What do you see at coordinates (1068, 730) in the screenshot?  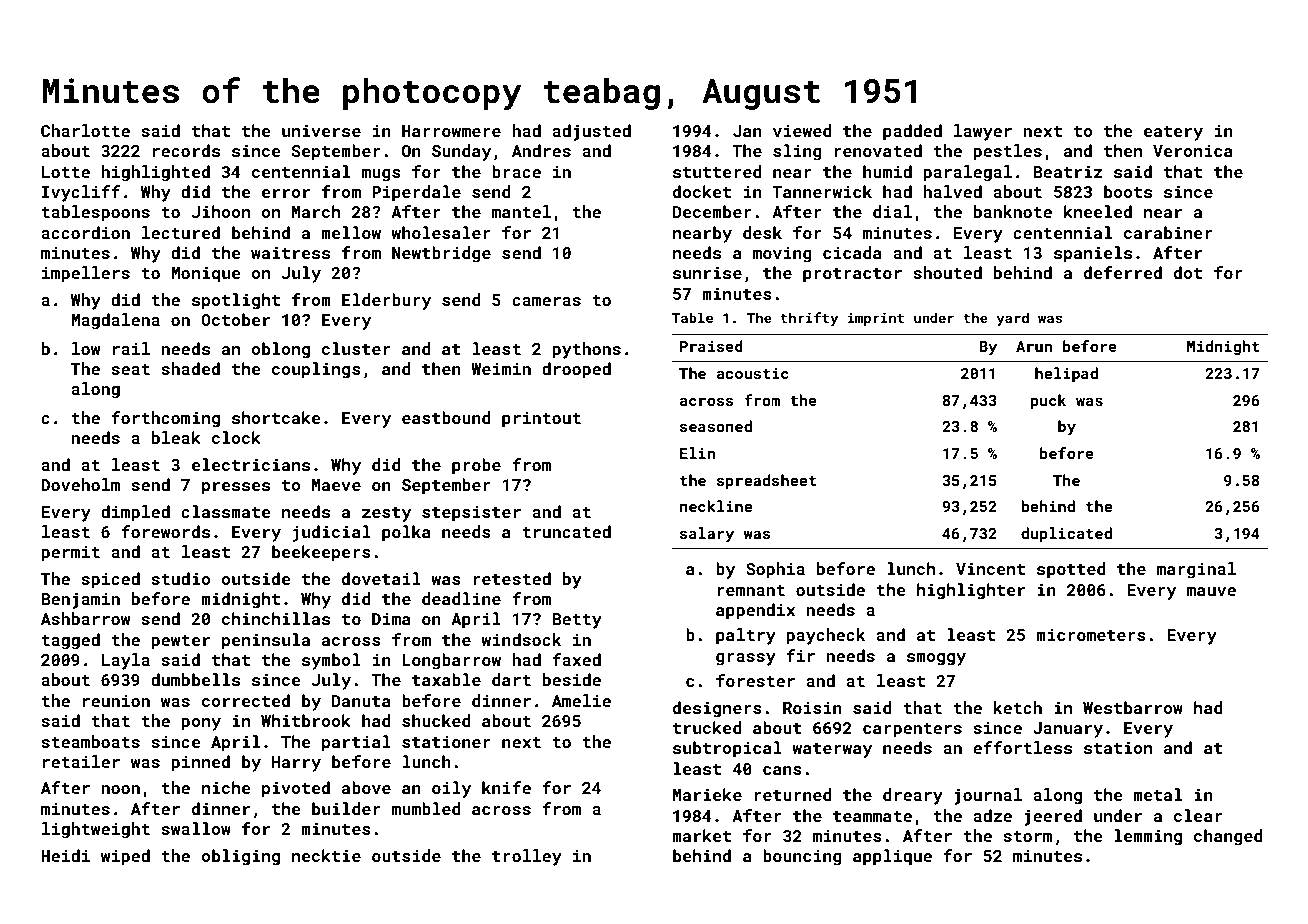 I see `January` at bounding box center [1068, 730].
